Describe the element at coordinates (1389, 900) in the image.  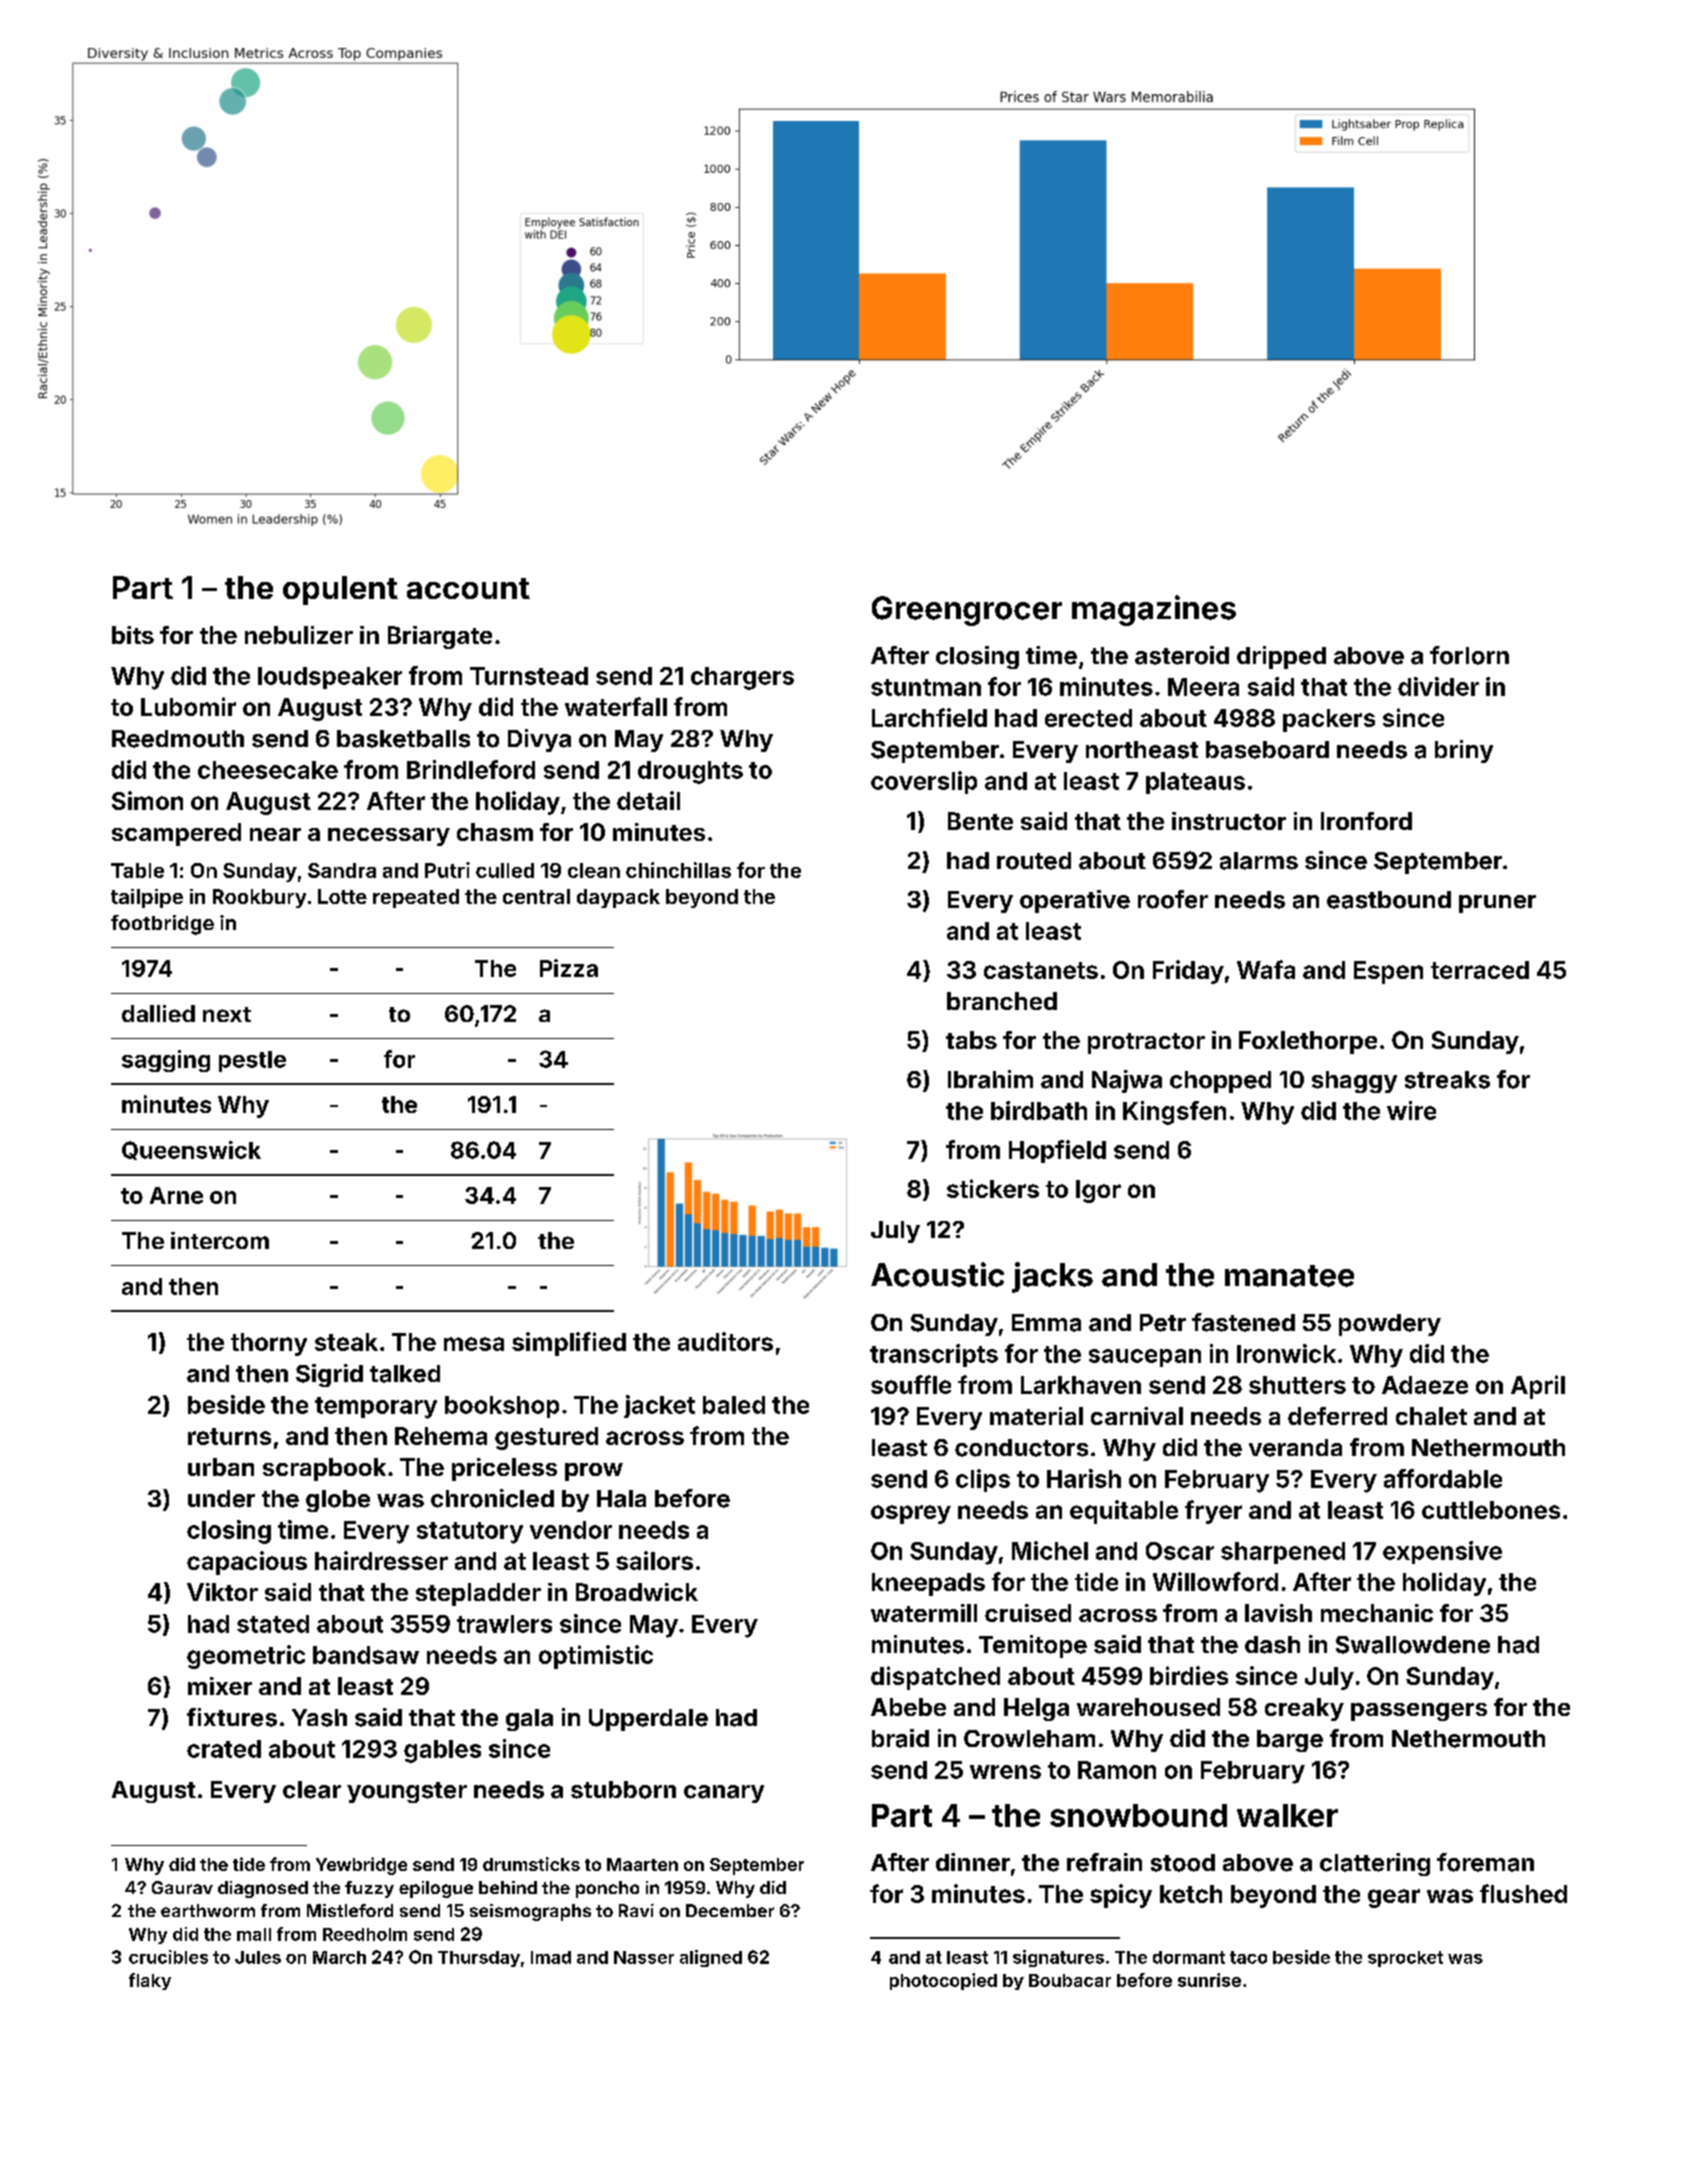
I see `eastbound` at that location.
